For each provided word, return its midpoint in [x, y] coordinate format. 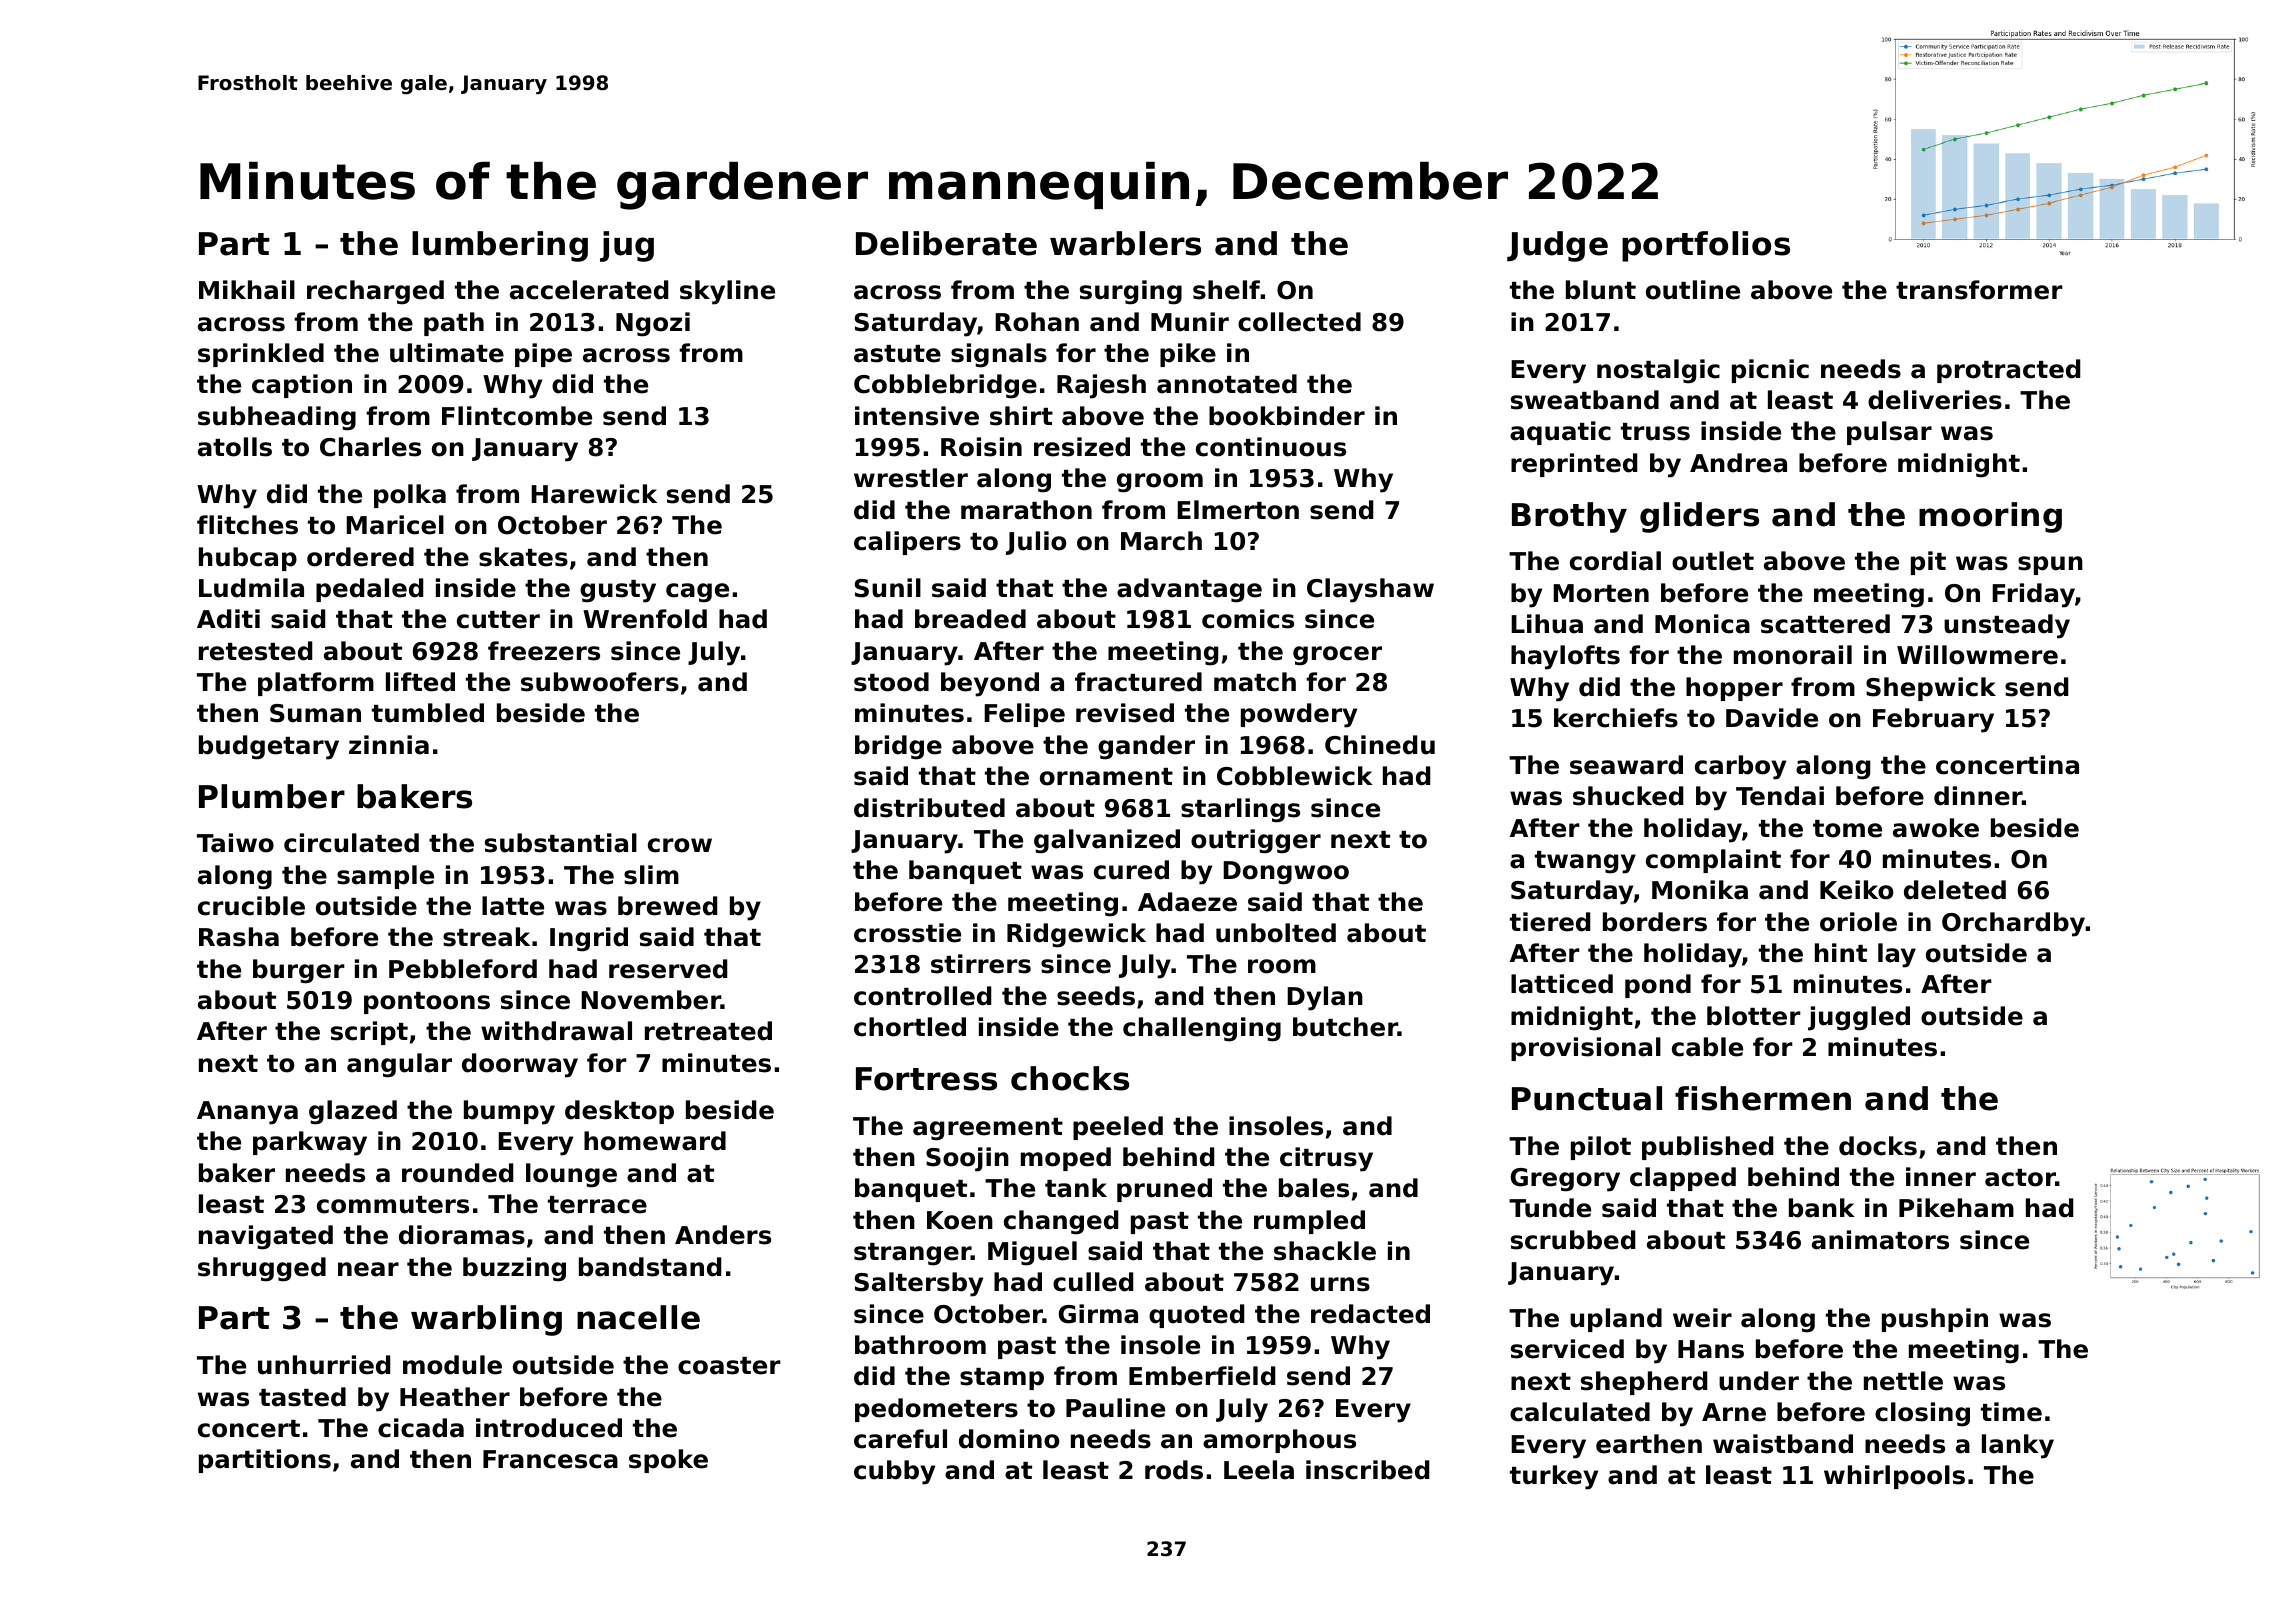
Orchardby [2013, 924]
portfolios [1706, 246]
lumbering [500, 246]
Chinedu [1380, 745]
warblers [1125, 243]
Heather [455, 1397]
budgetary [269, 747]
